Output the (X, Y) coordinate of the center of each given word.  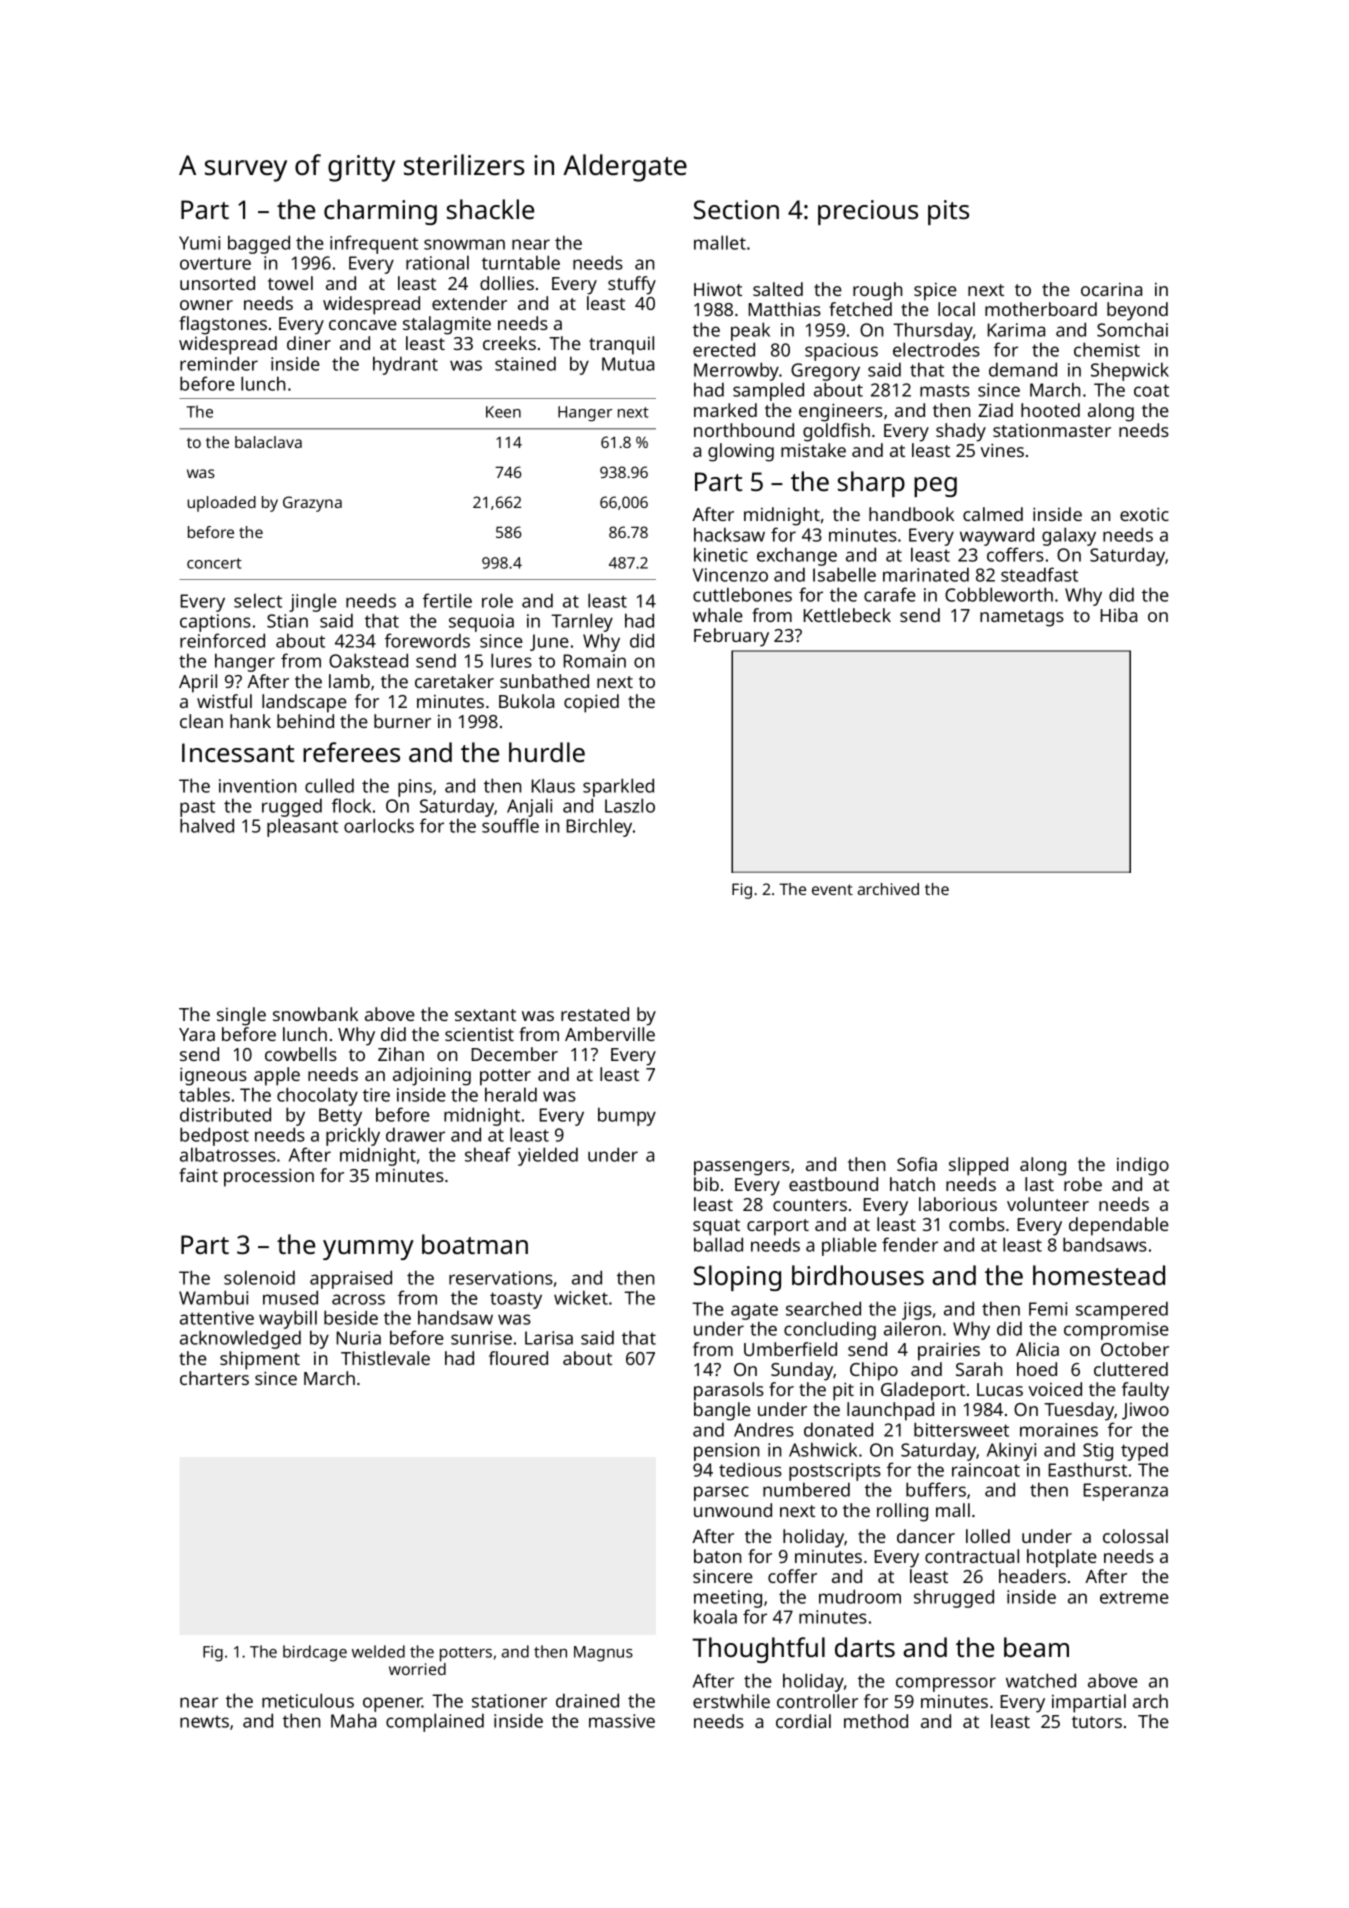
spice (935, 292)
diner (309, 343)
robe (1083, 1184)
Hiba (1119, 615)
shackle (490, 209)
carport (778, 1227)
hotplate (1062, 1558)
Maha (353, 1720)
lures (511, 660)
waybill (288, 1319)
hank (250, 721)
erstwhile (731, 1701)
